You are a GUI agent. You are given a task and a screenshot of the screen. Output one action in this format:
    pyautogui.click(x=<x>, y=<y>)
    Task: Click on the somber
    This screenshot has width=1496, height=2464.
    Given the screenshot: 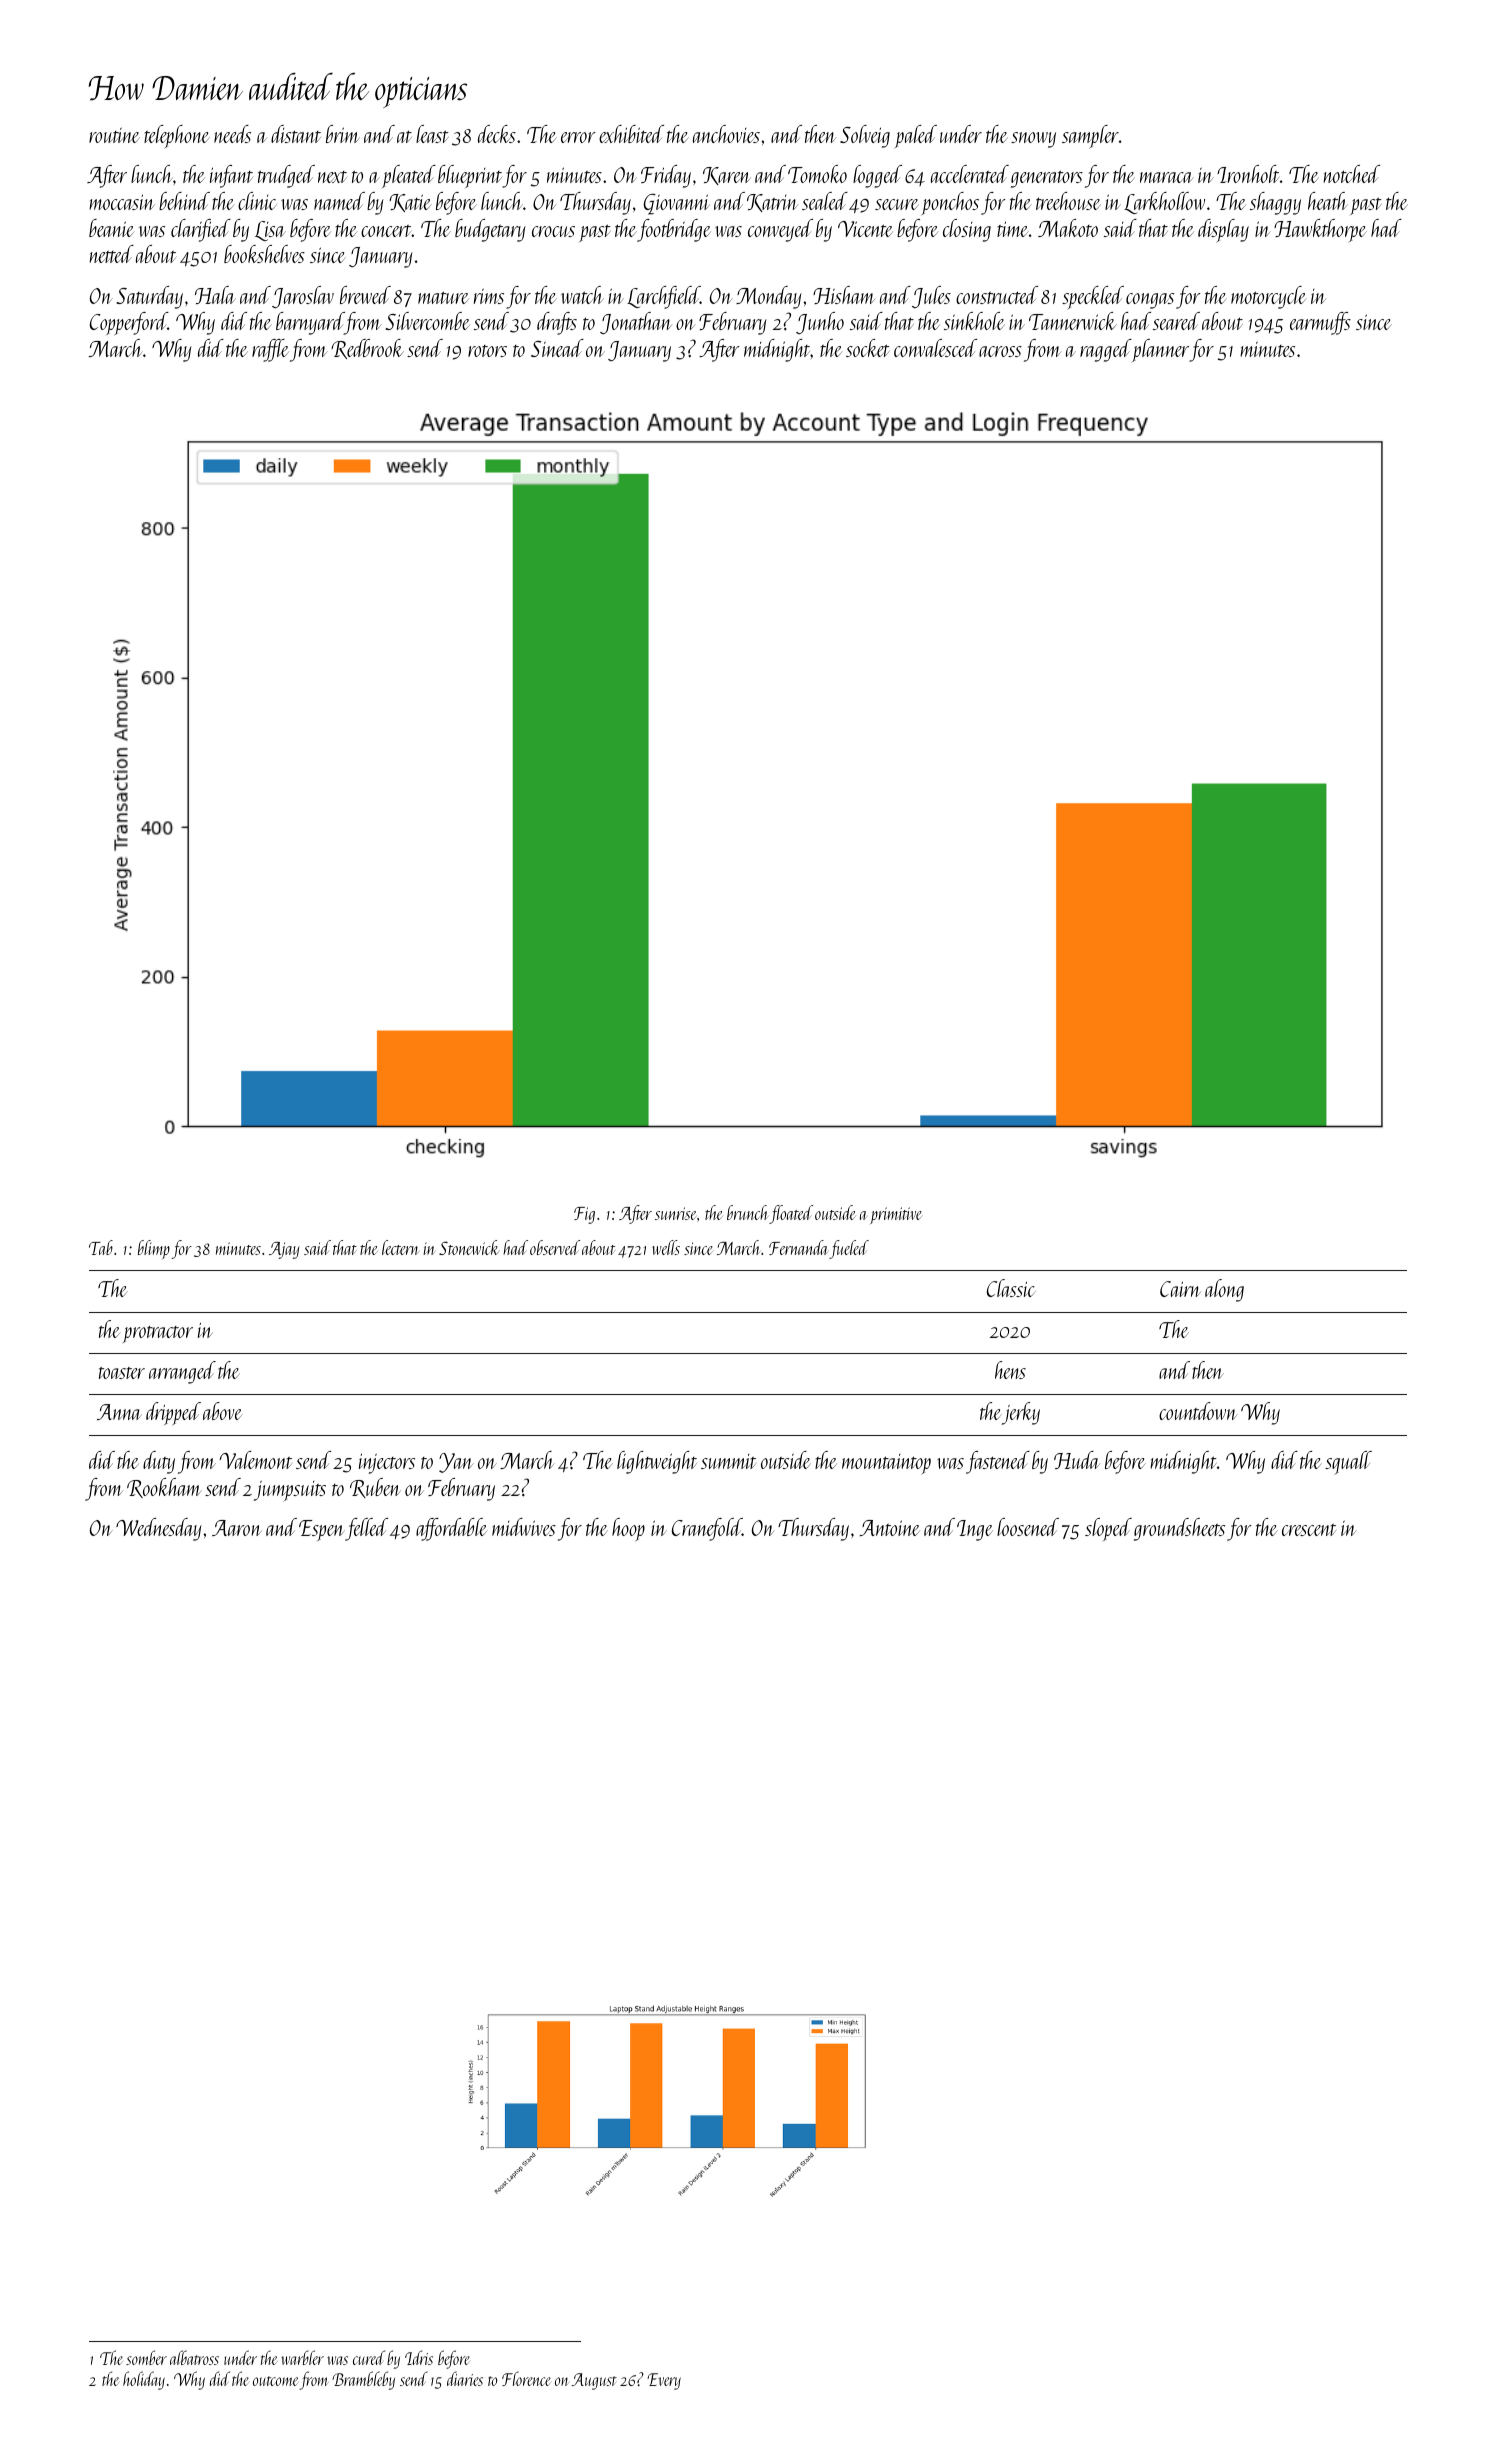 What is the action you would take?
    pyautogui.click(x=146, y=2357)
